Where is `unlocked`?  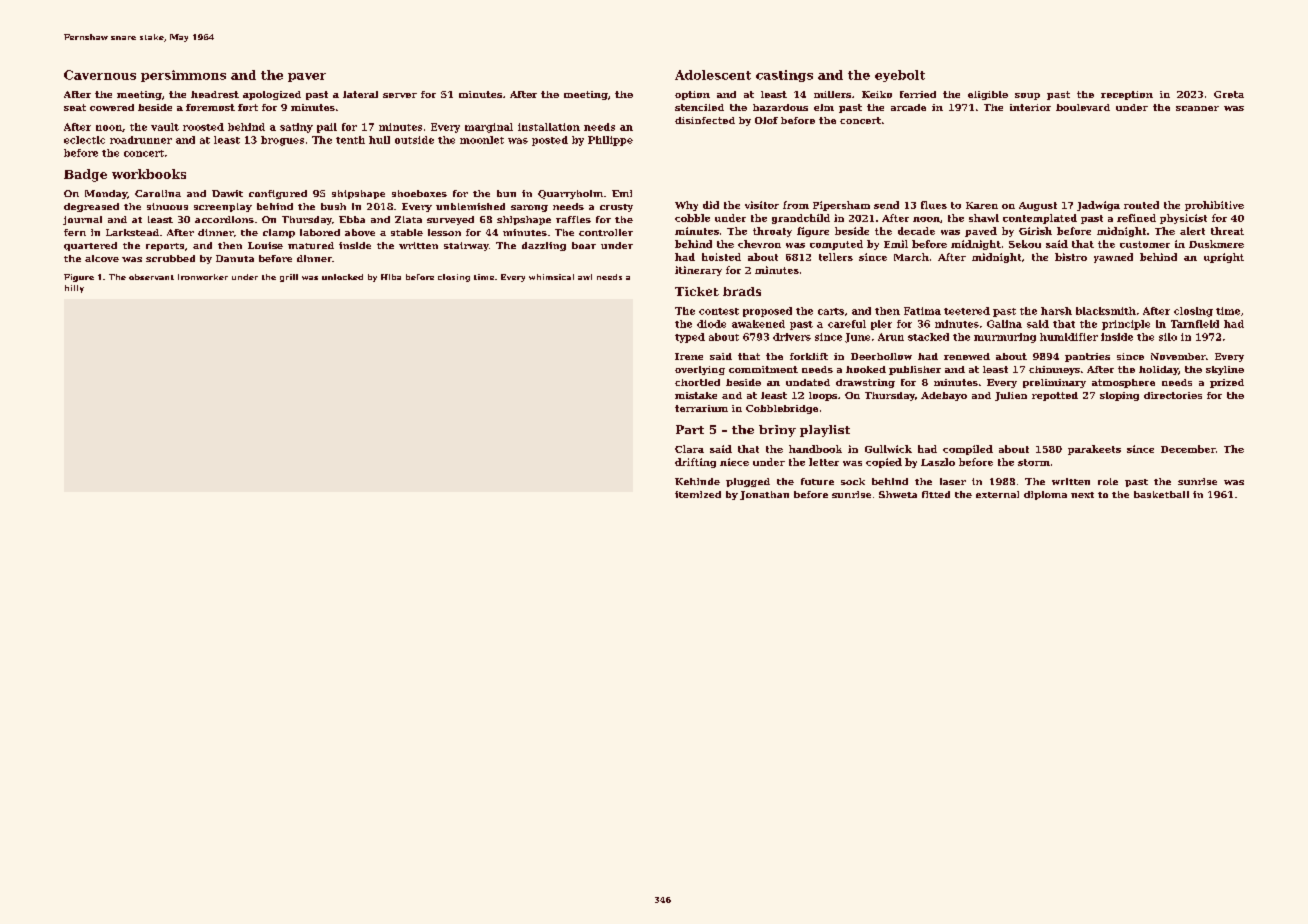
unlocked is located at coordinates (342, 277).
